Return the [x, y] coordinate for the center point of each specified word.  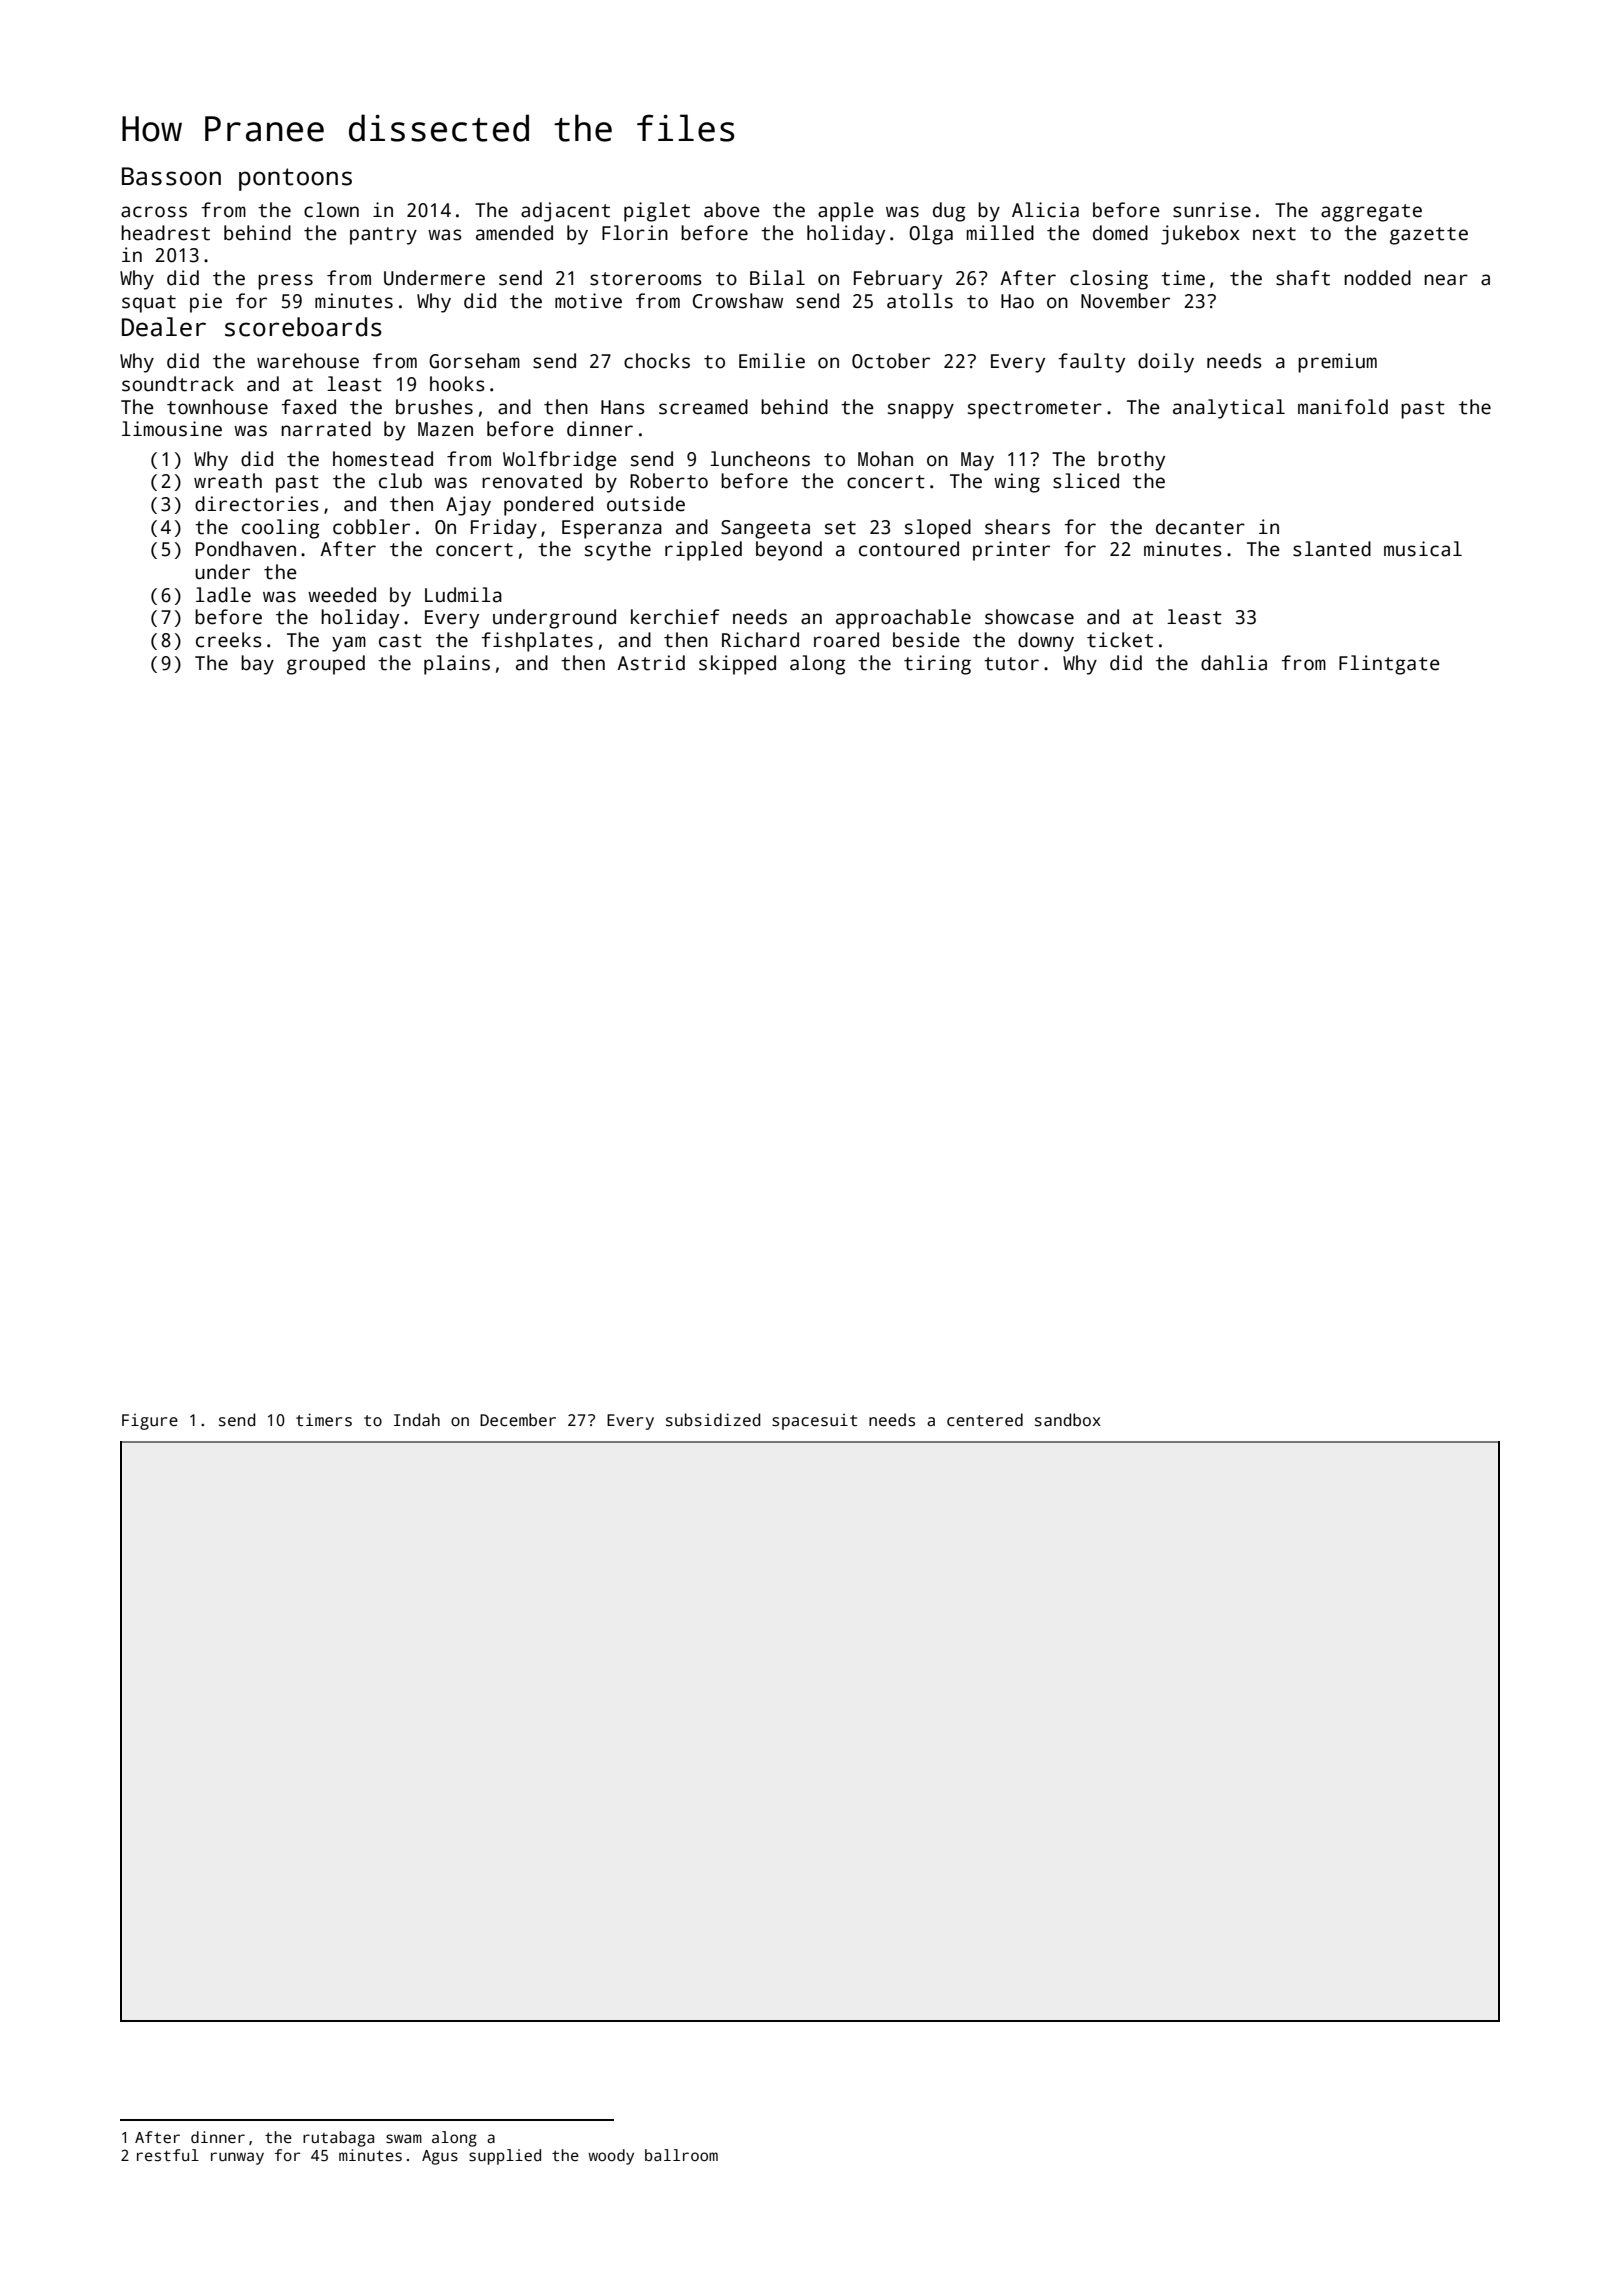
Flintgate [1389, 665]
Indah [417, 1420]
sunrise [1212, 210]
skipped [737, 665]
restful [168, 2155]
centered [985, 1420]
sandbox [1068, 1420]
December [518, 1420]
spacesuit [814, 1422]
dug [949, 212]
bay [257, 665]
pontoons [295, 179]
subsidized [713, 1420]
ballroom [681, 2155]
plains [457, 665]
